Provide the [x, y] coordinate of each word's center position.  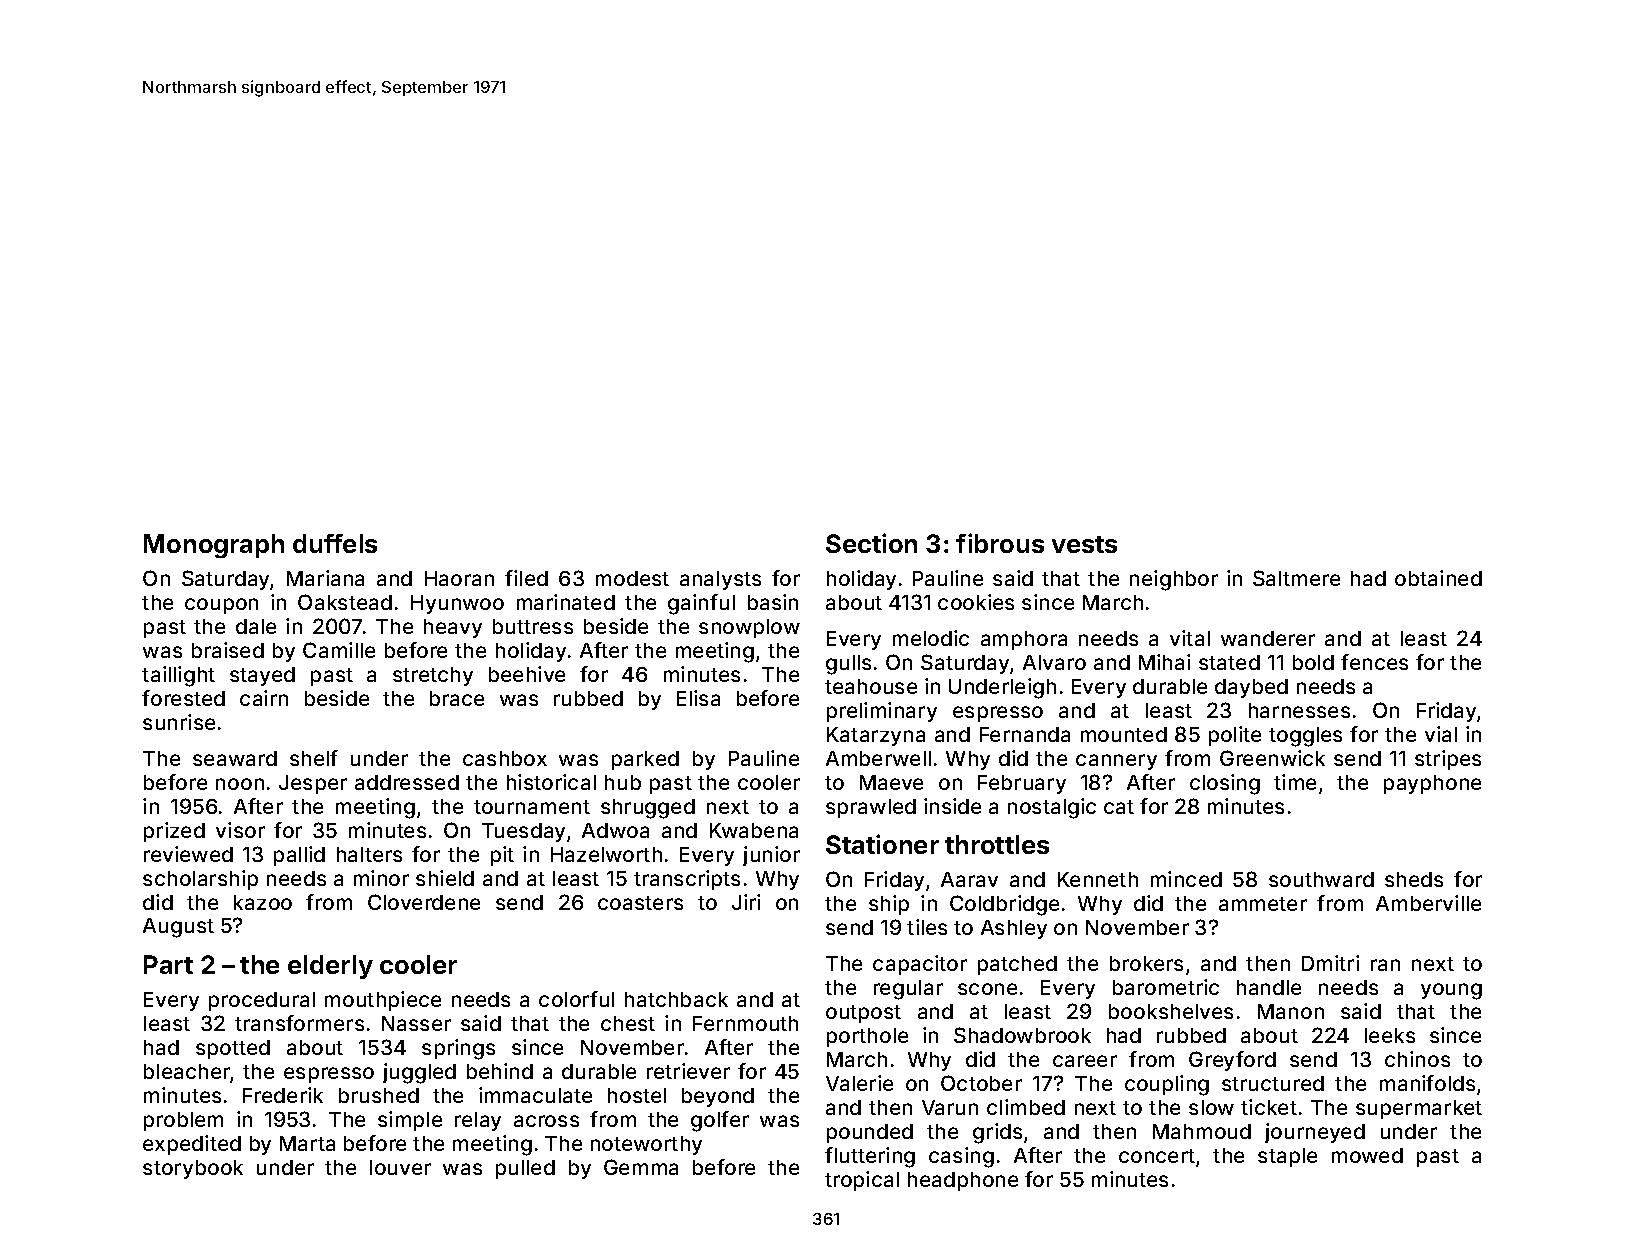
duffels [335, 543]
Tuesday [523, 832]
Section [871, 543]
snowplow [749, 628]
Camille [339, 650]
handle [1269, 987]
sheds [1414, 879]
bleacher [187, 1073]
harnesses [1299, 710]
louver [400, 1167]
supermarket [1419, 1109]
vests [1084, 544]
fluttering [870, 1157]
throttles [997, 844]
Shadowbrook [1022, 1035]
